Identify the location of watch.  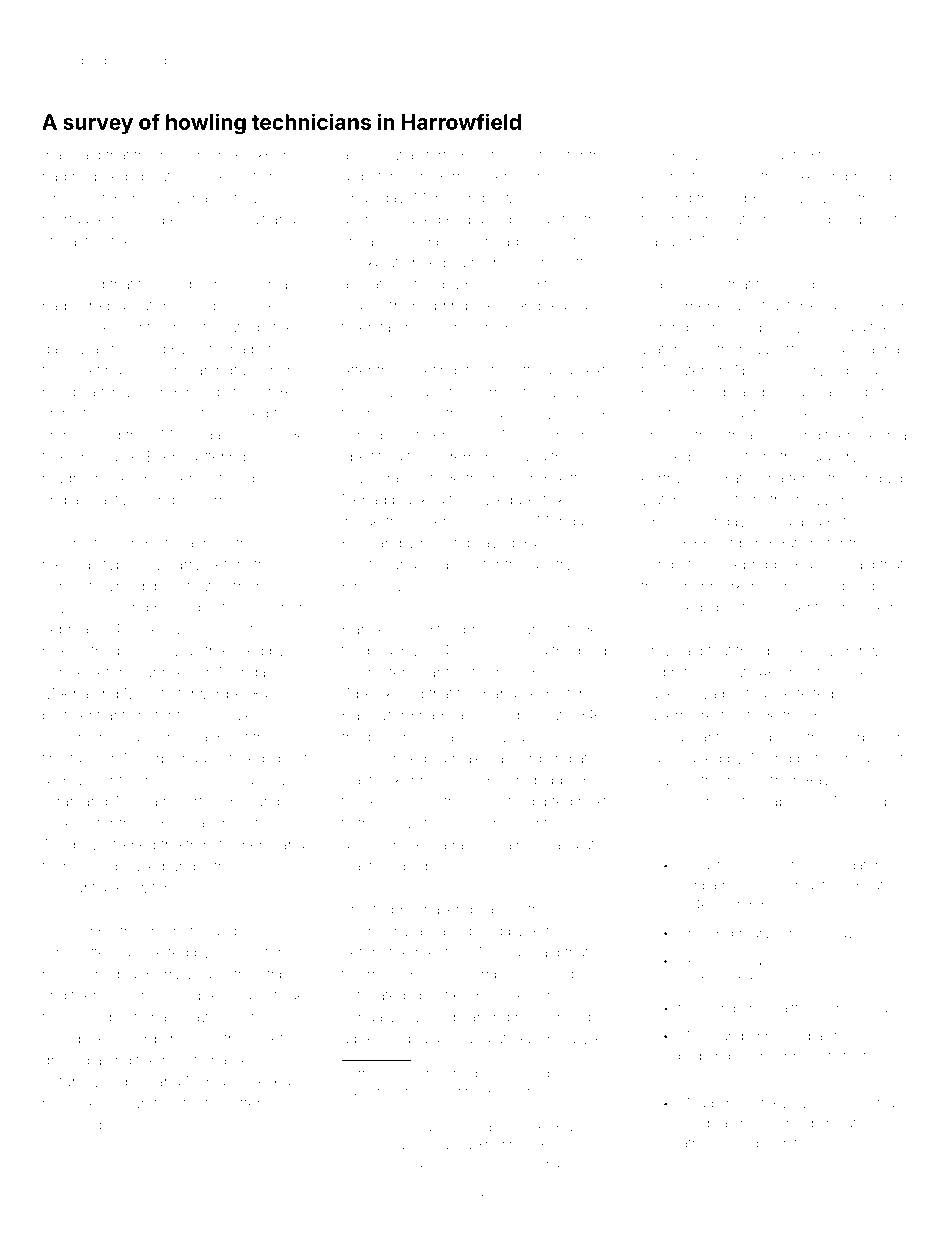
(661, 499).
